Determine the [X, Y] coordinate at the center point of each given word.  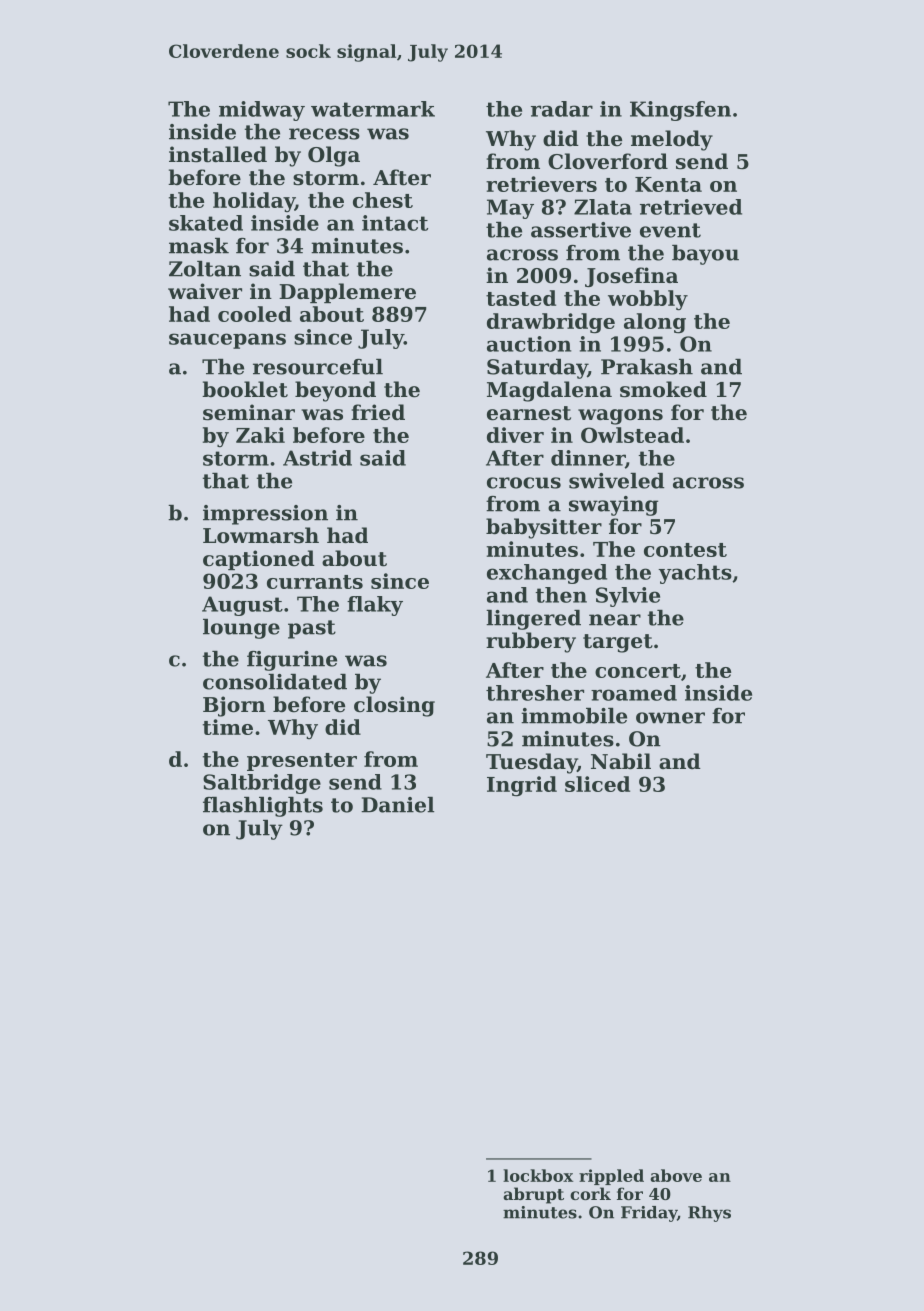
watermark [373, 109]
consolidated [275, 682]
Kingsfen [680, 111]
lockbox [538, 1175]
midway [262, 111]
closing [394, 706]
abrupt [533, 1195]
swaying [613, 506]
